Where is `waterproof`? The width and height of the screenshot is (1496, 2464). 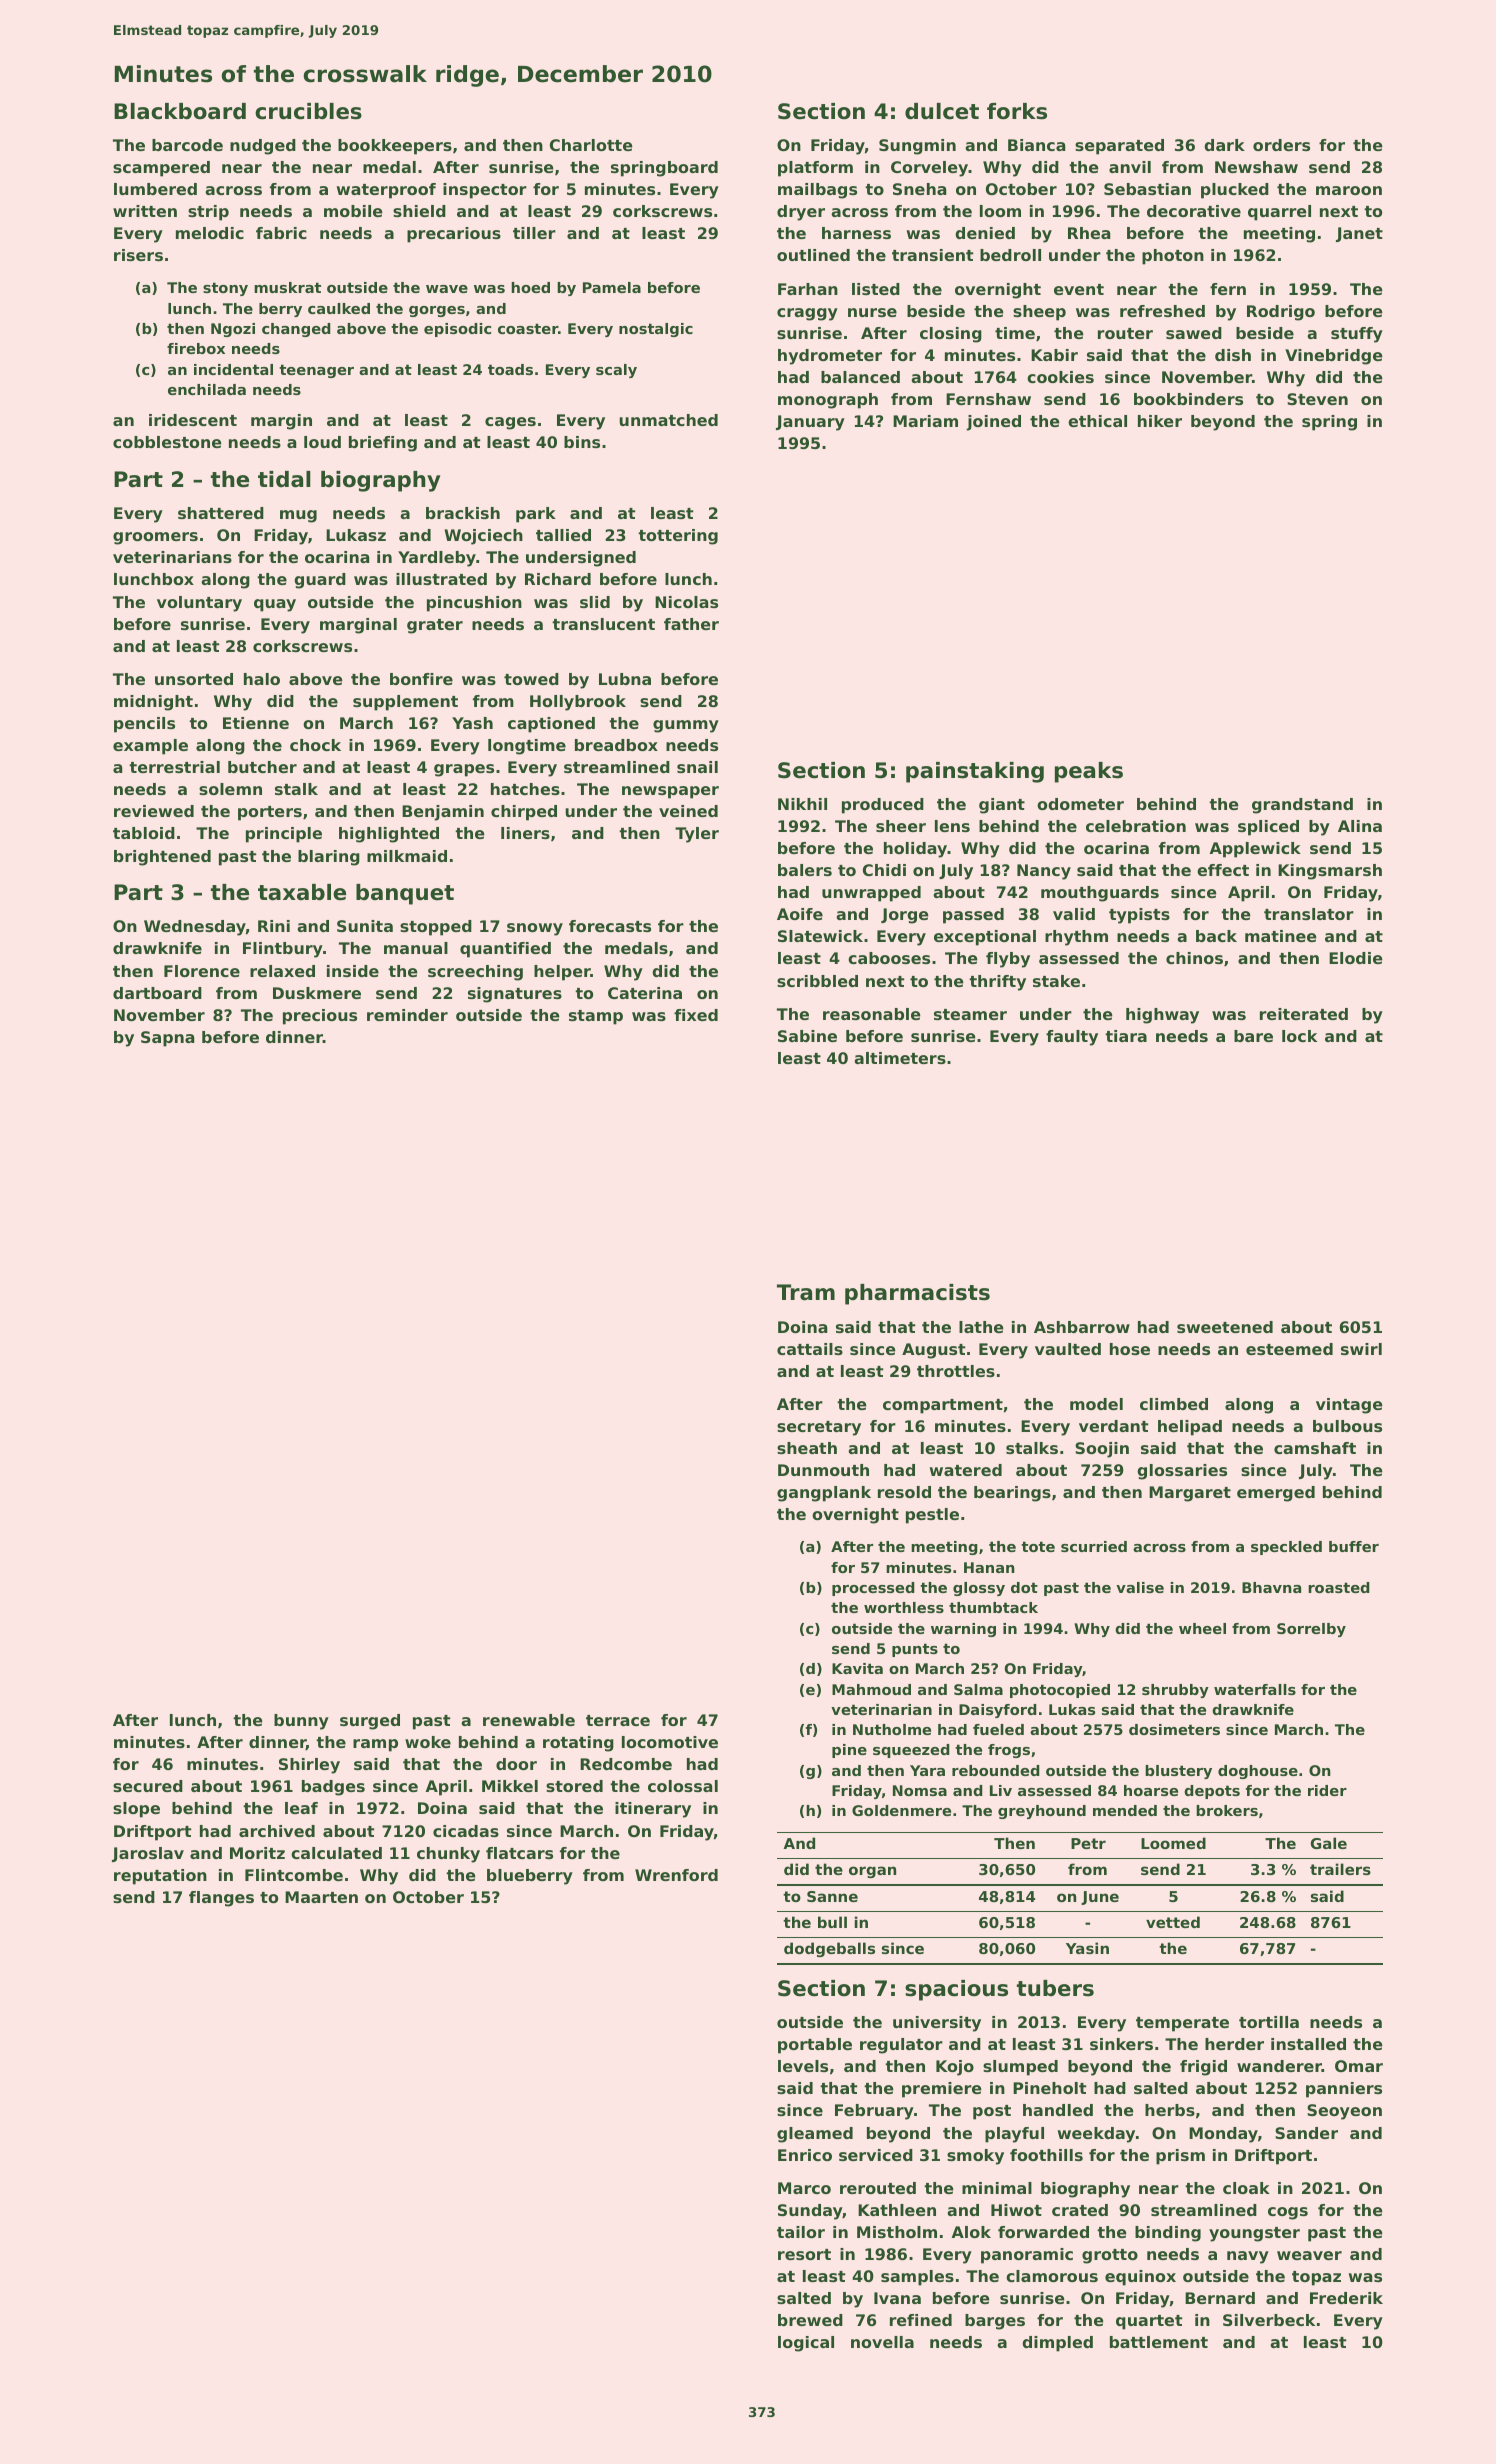
waterproof is located at coordinates (386, 191).
